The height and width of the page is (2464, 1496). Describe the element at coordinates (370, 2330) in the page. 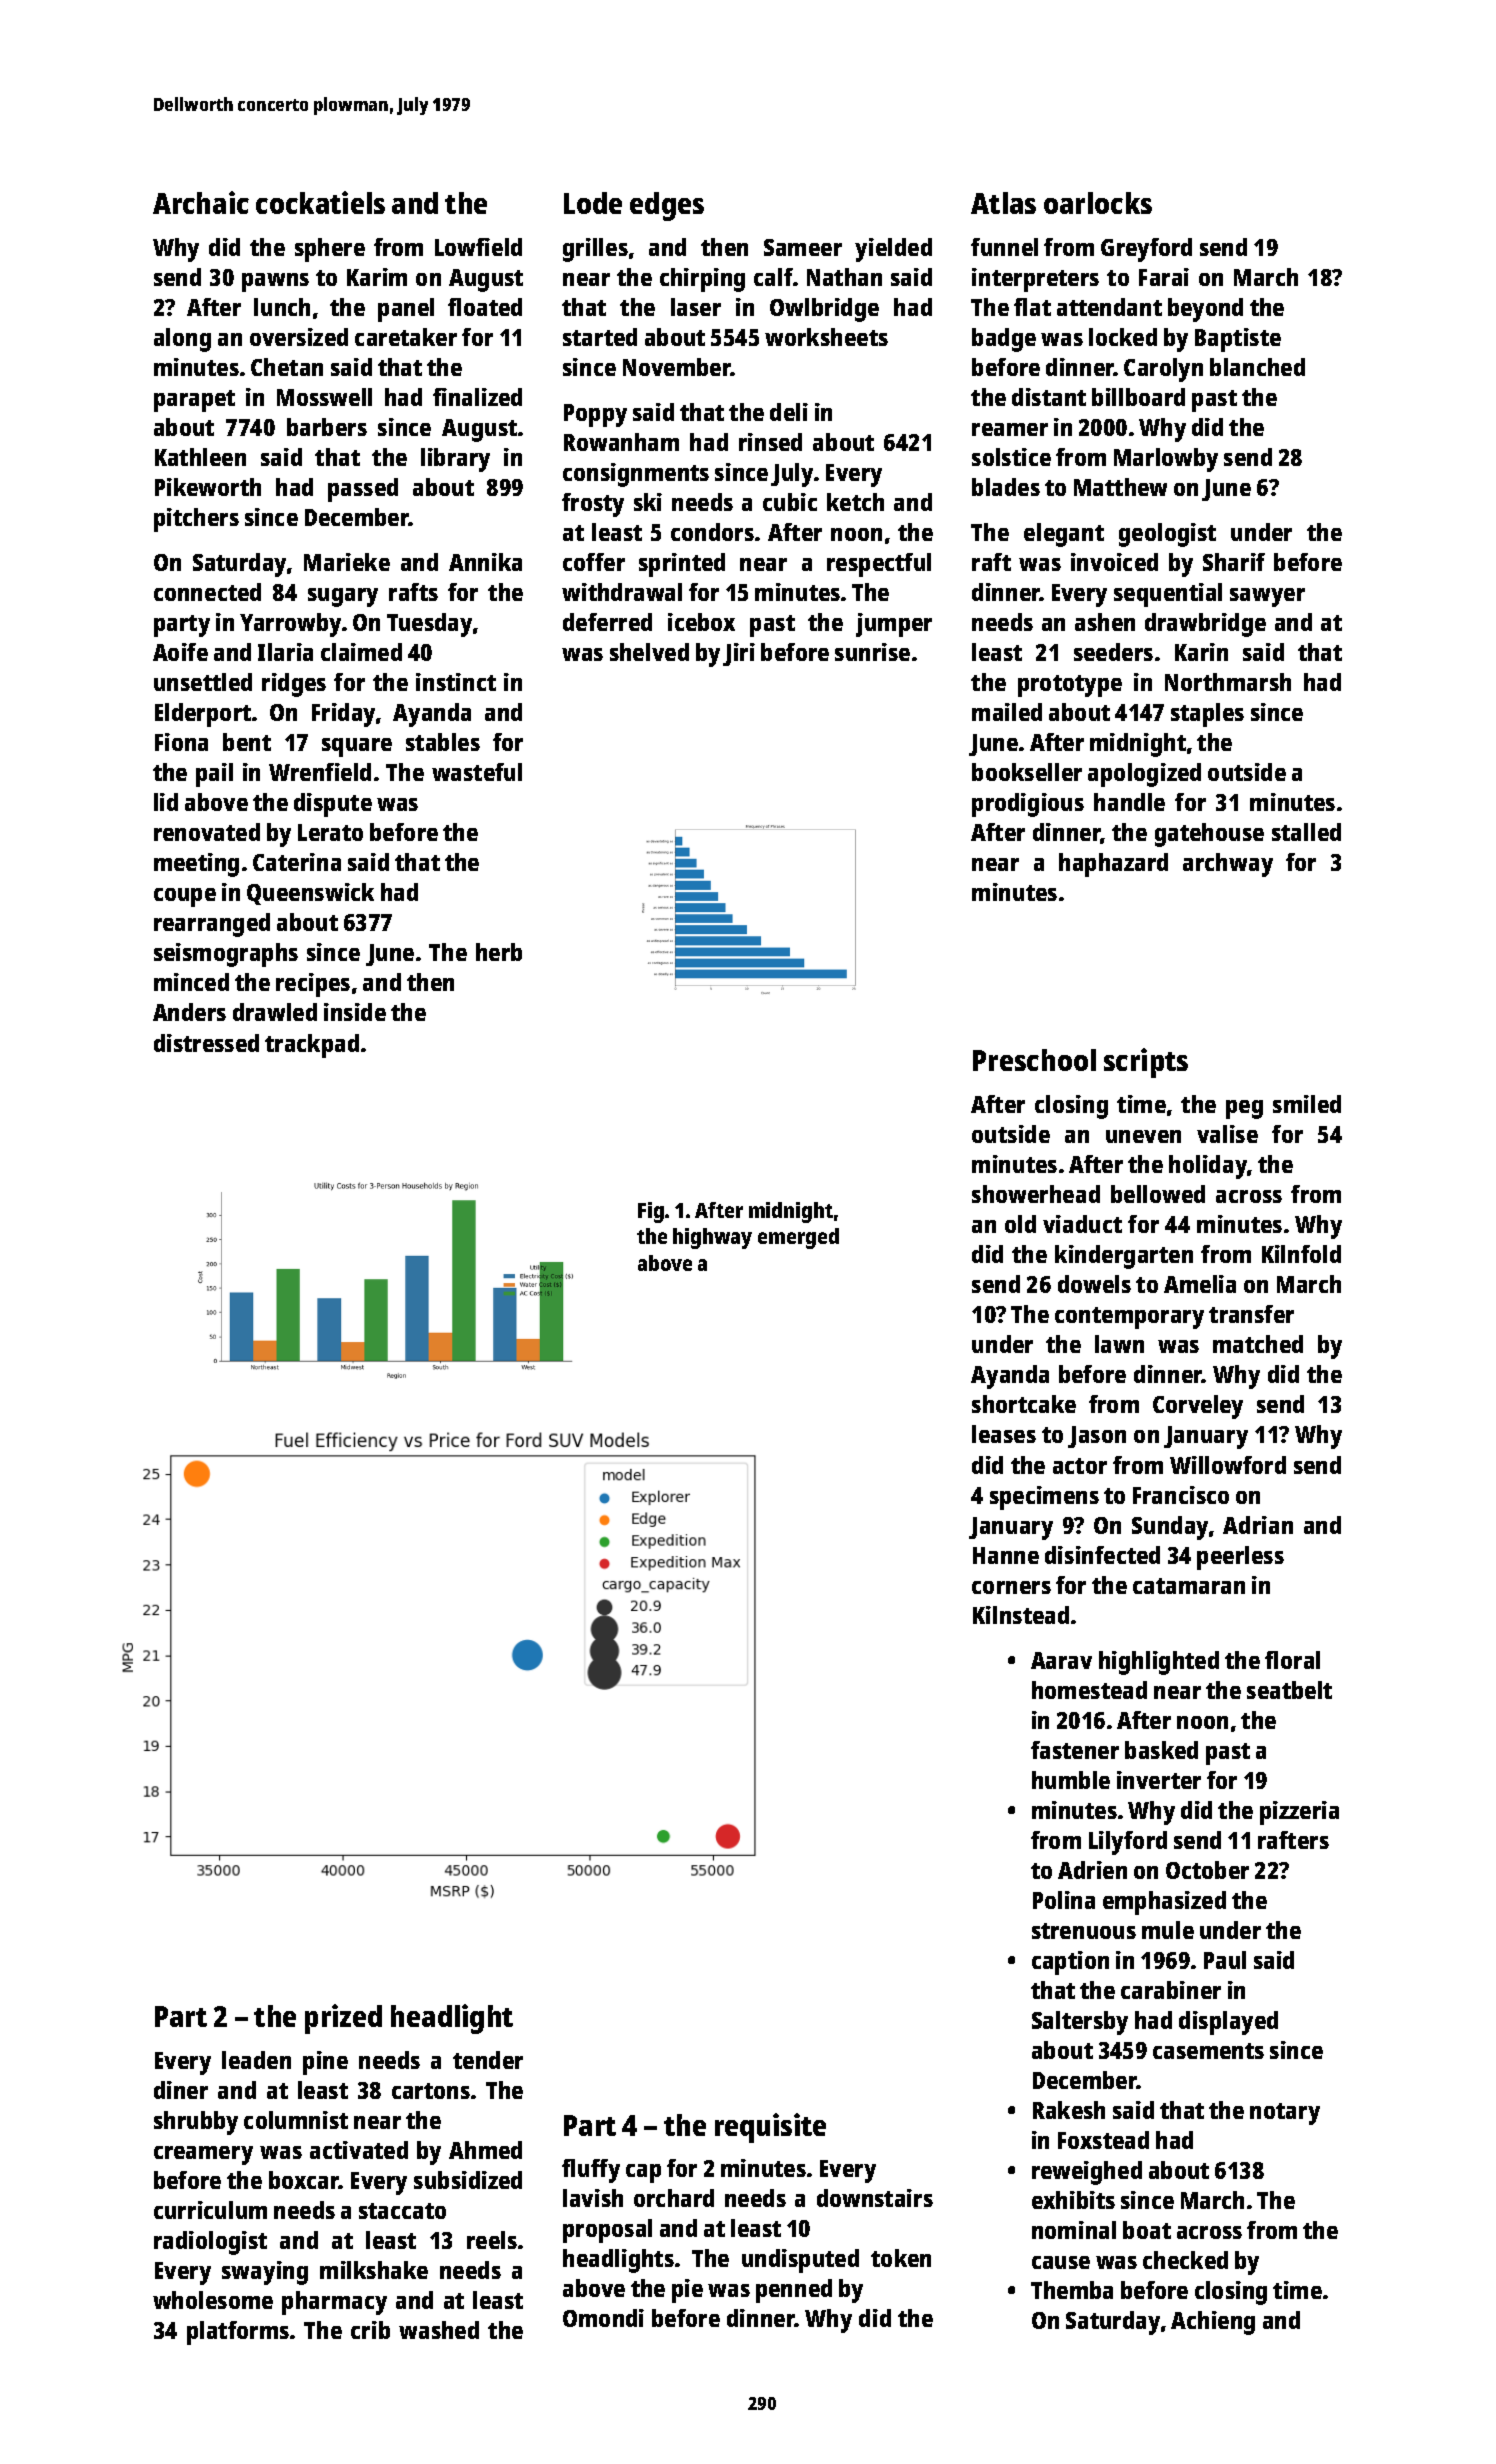

I see `crib` at that location.
